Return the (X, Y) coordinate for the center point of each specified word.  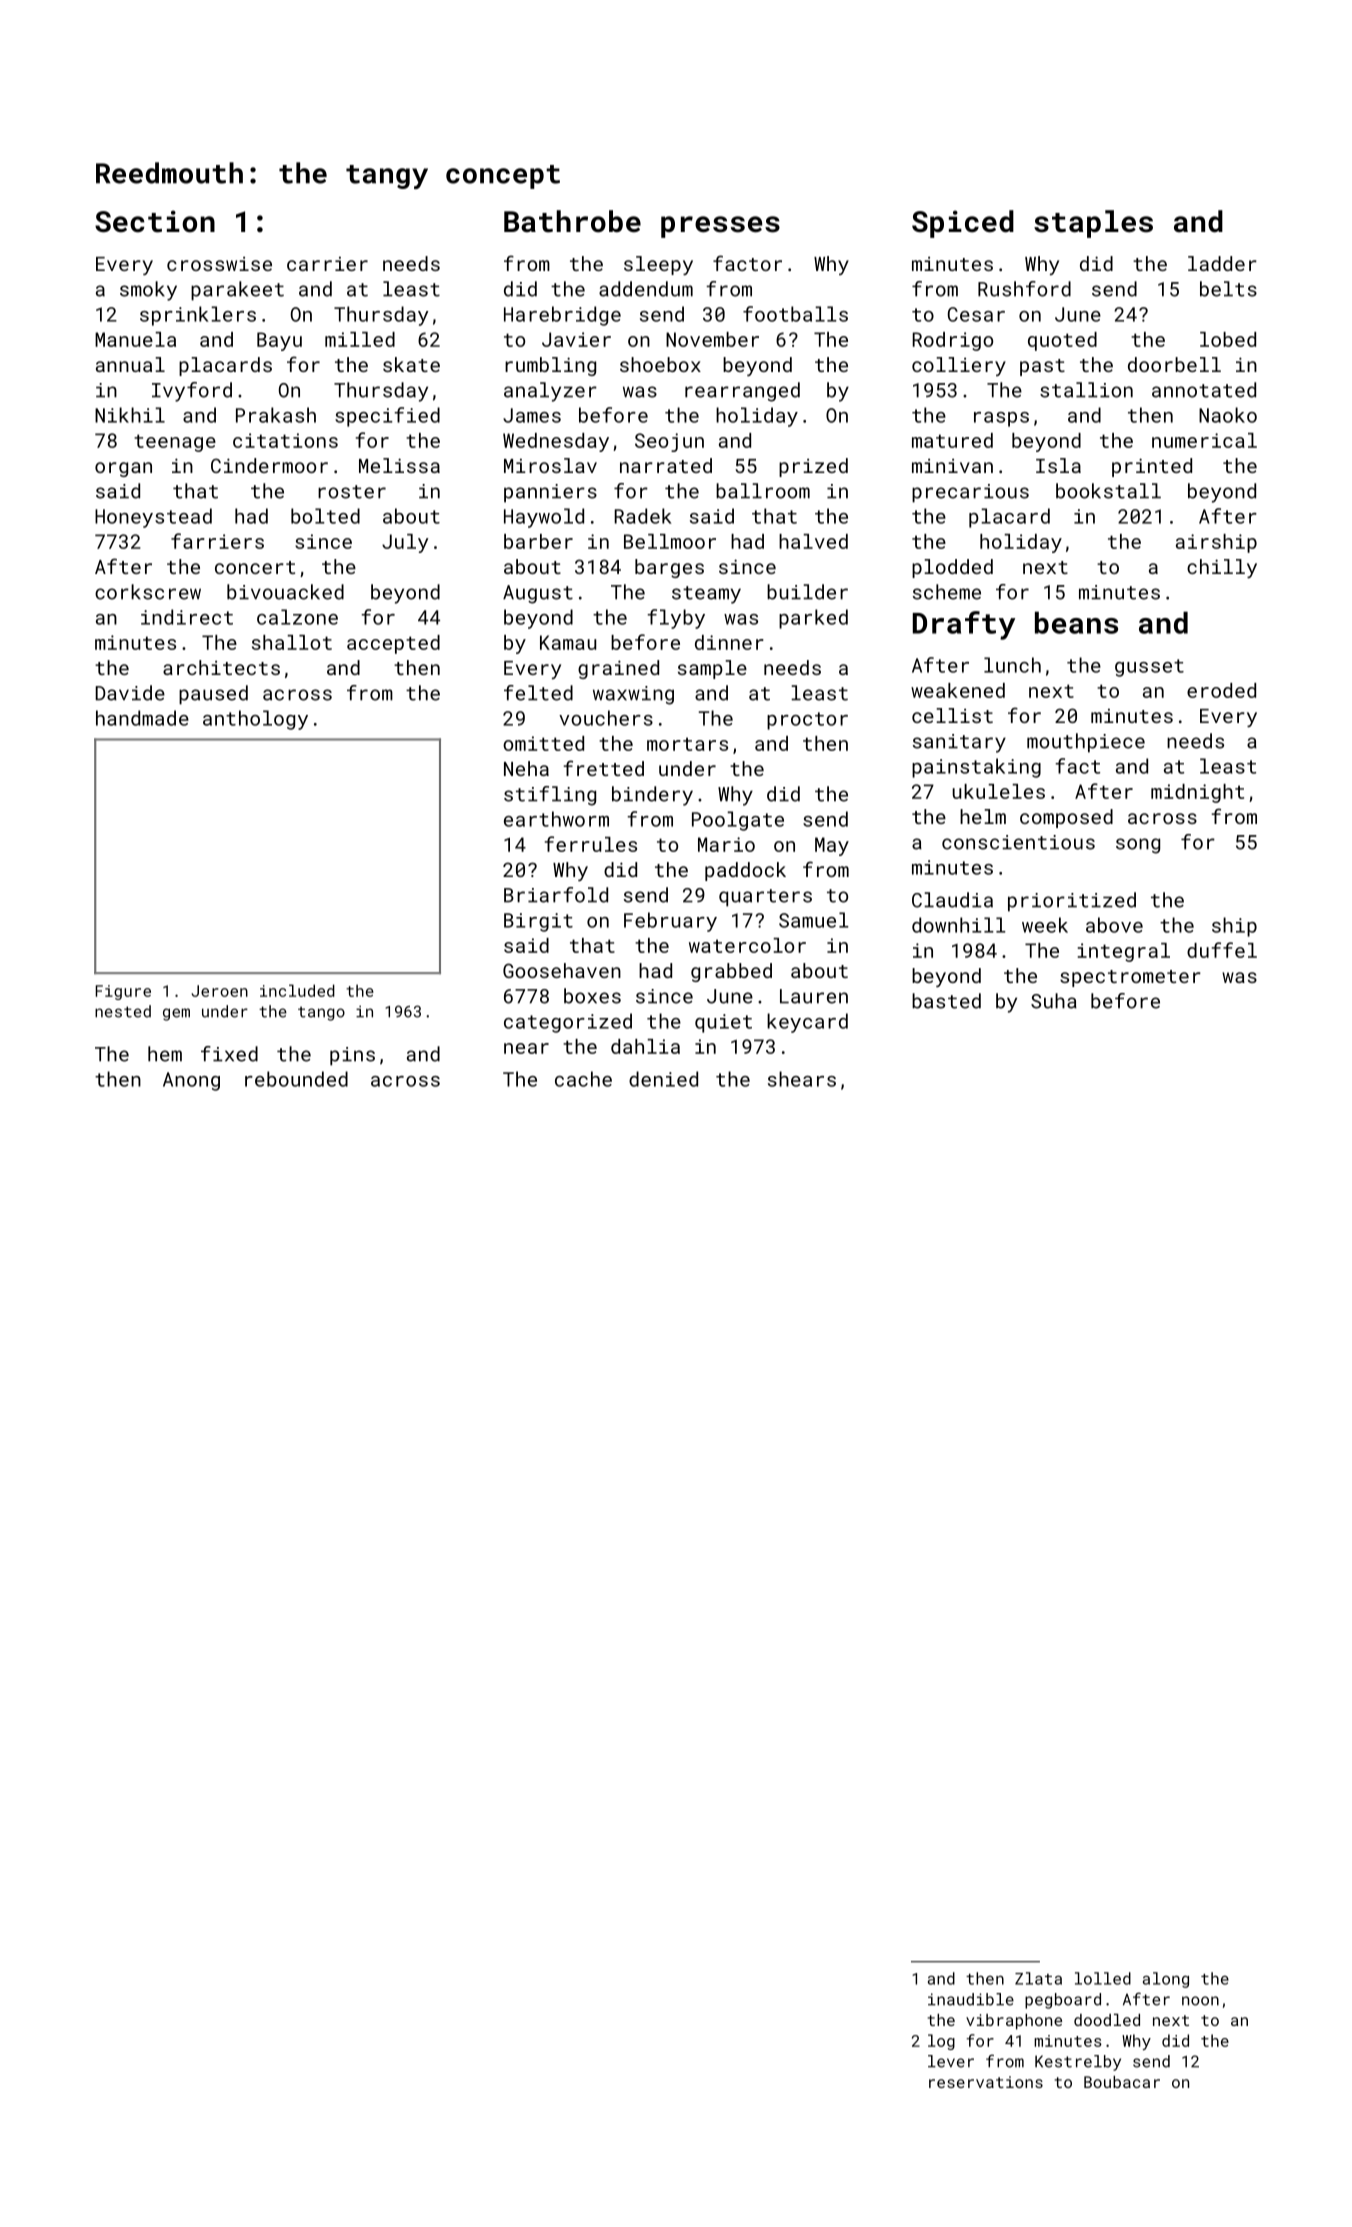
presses (720, 227)
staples (1093, 224)
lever (951, 2061)
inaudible (971, 1999)
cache (583, 1079)
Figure (123, 992)
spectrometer (1130, 978)
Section (155, 221)
